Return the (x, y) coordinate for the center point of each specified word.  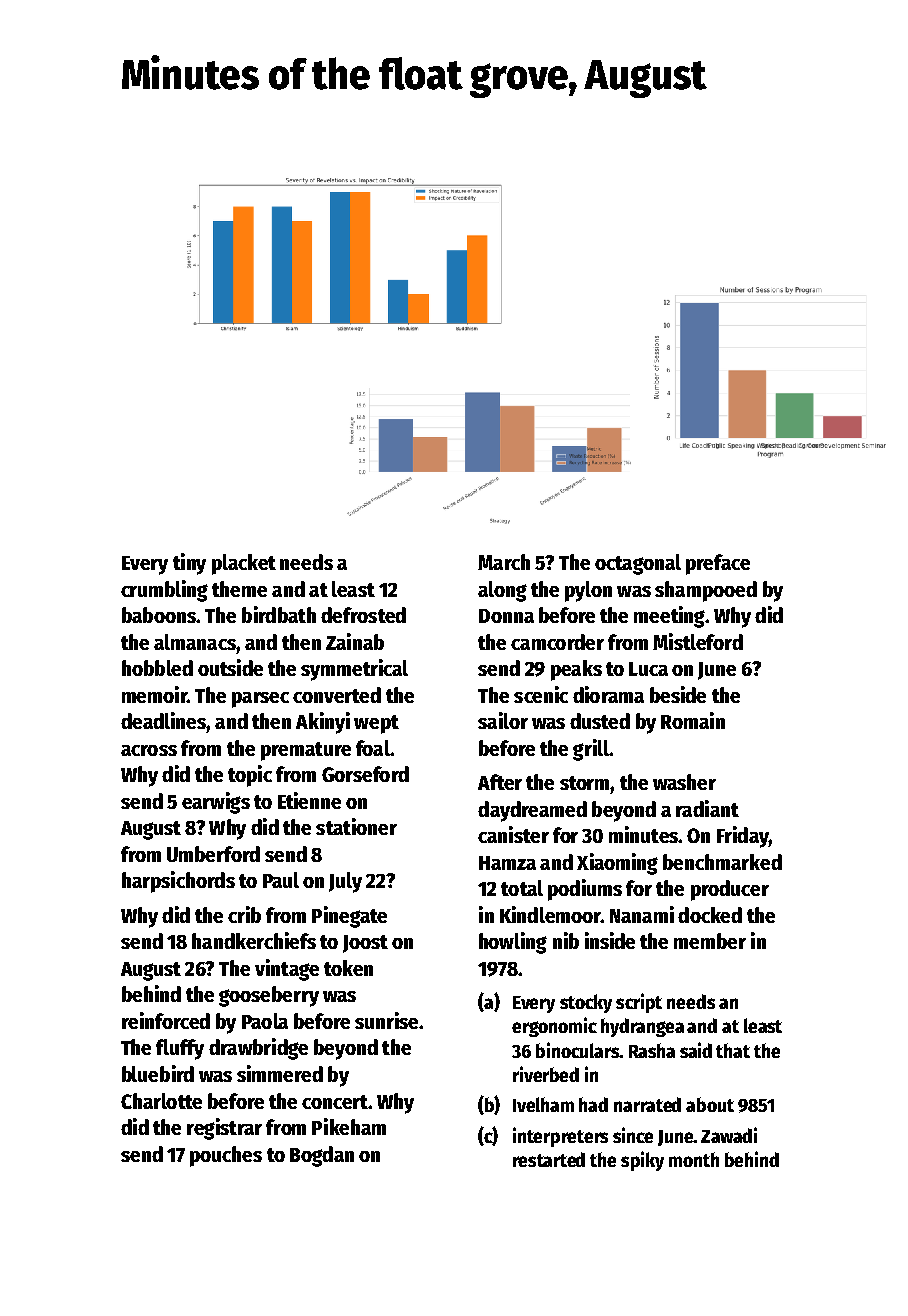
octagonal (638, 564)
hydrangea (642, 1027)
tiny (189, 564)
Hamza (507, 863)
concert (335, 1102)
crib (244, 914)
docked (710, 915)
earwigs (216, 803)
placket (244, 564)
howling (513, 943)
